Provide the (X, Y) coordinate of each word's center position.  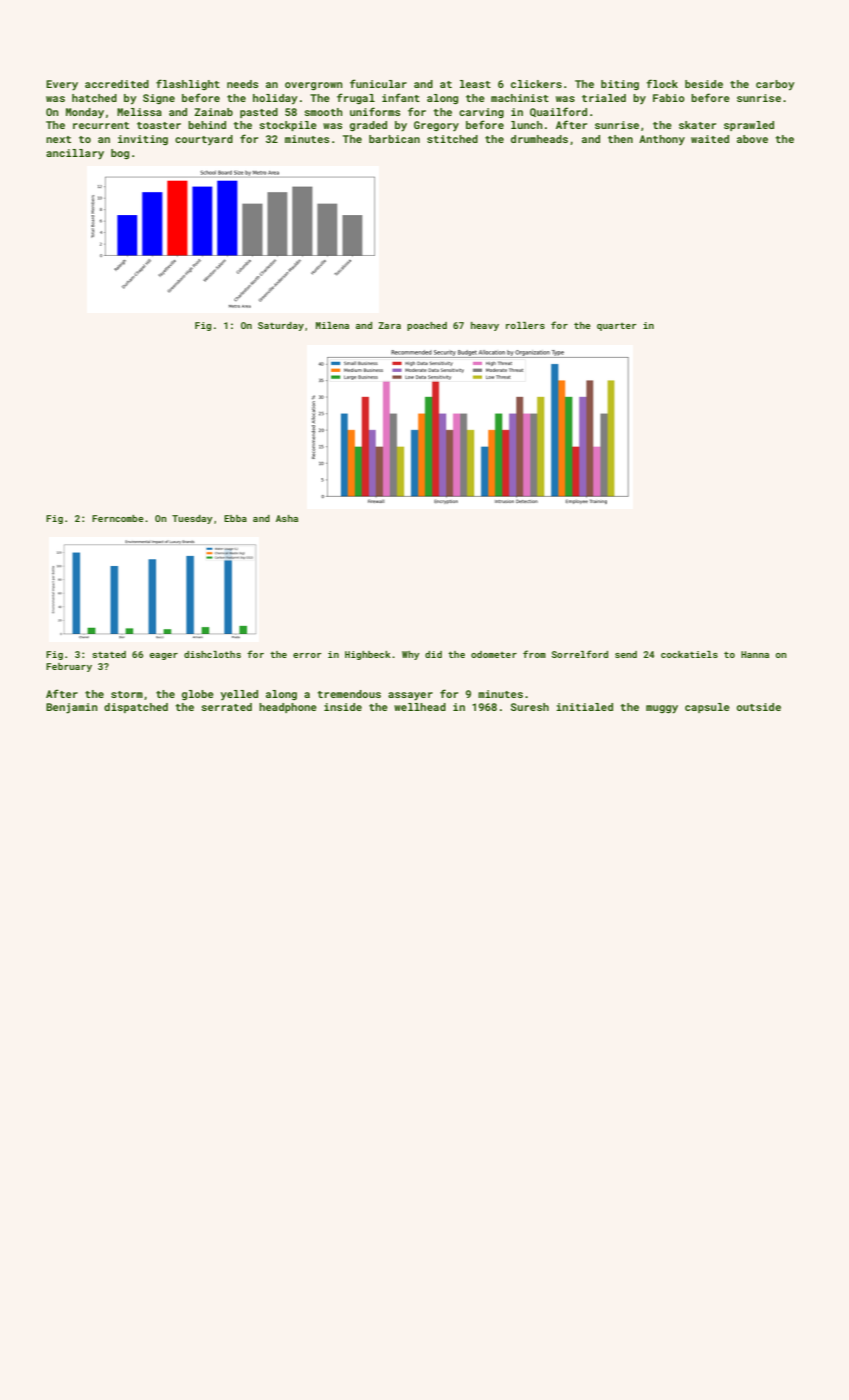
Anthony (662, 140)
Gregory (436, 126)
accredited (117, 84)
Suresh (530, 707)
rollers (525, 325)
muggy (662, 709)
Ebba (235, 518)
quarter (617, 327)
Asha (287, 518)
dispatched (136, 708)
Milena (332, 325)
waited (710, 139)
